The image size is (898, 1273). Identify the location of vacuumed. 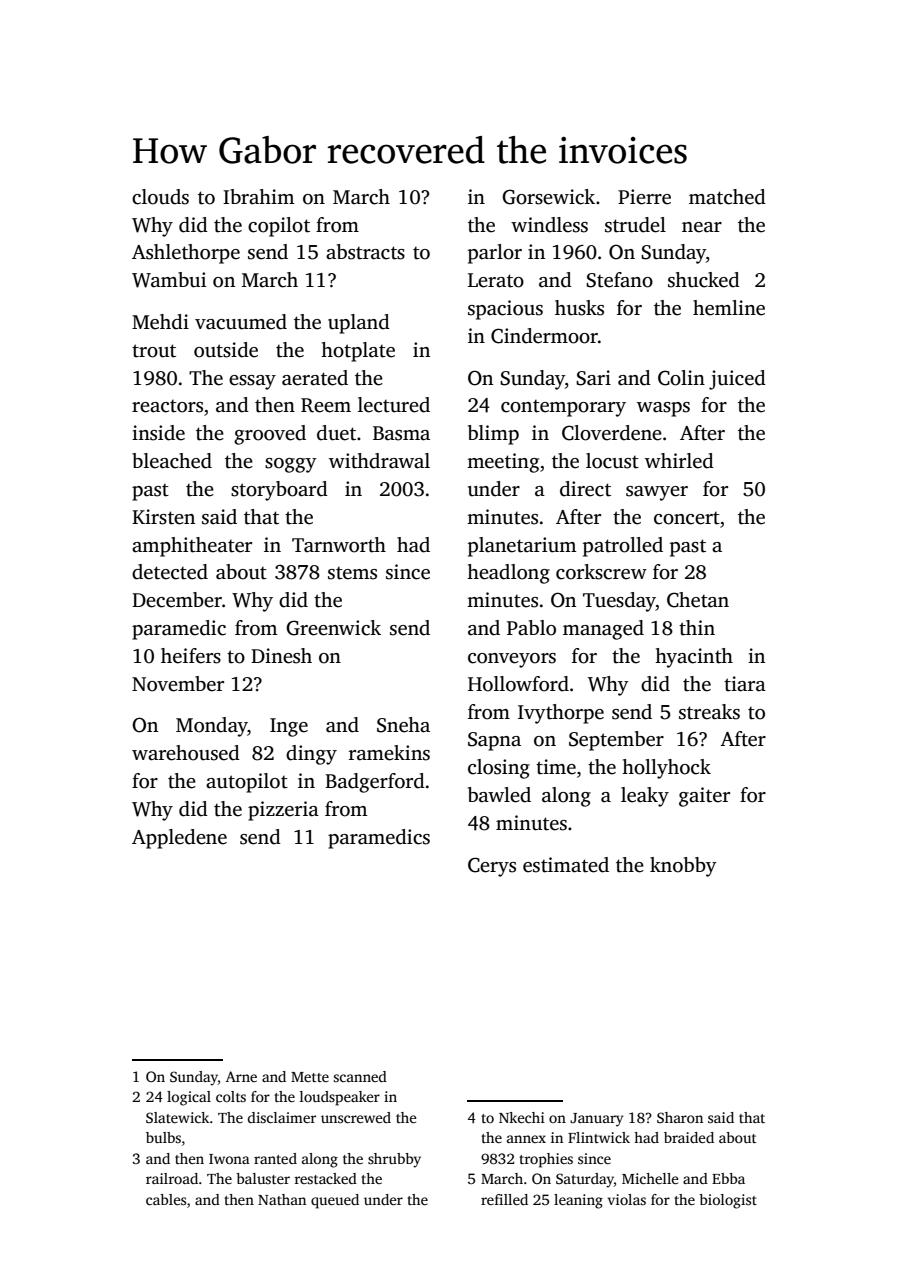
(241, 322).
